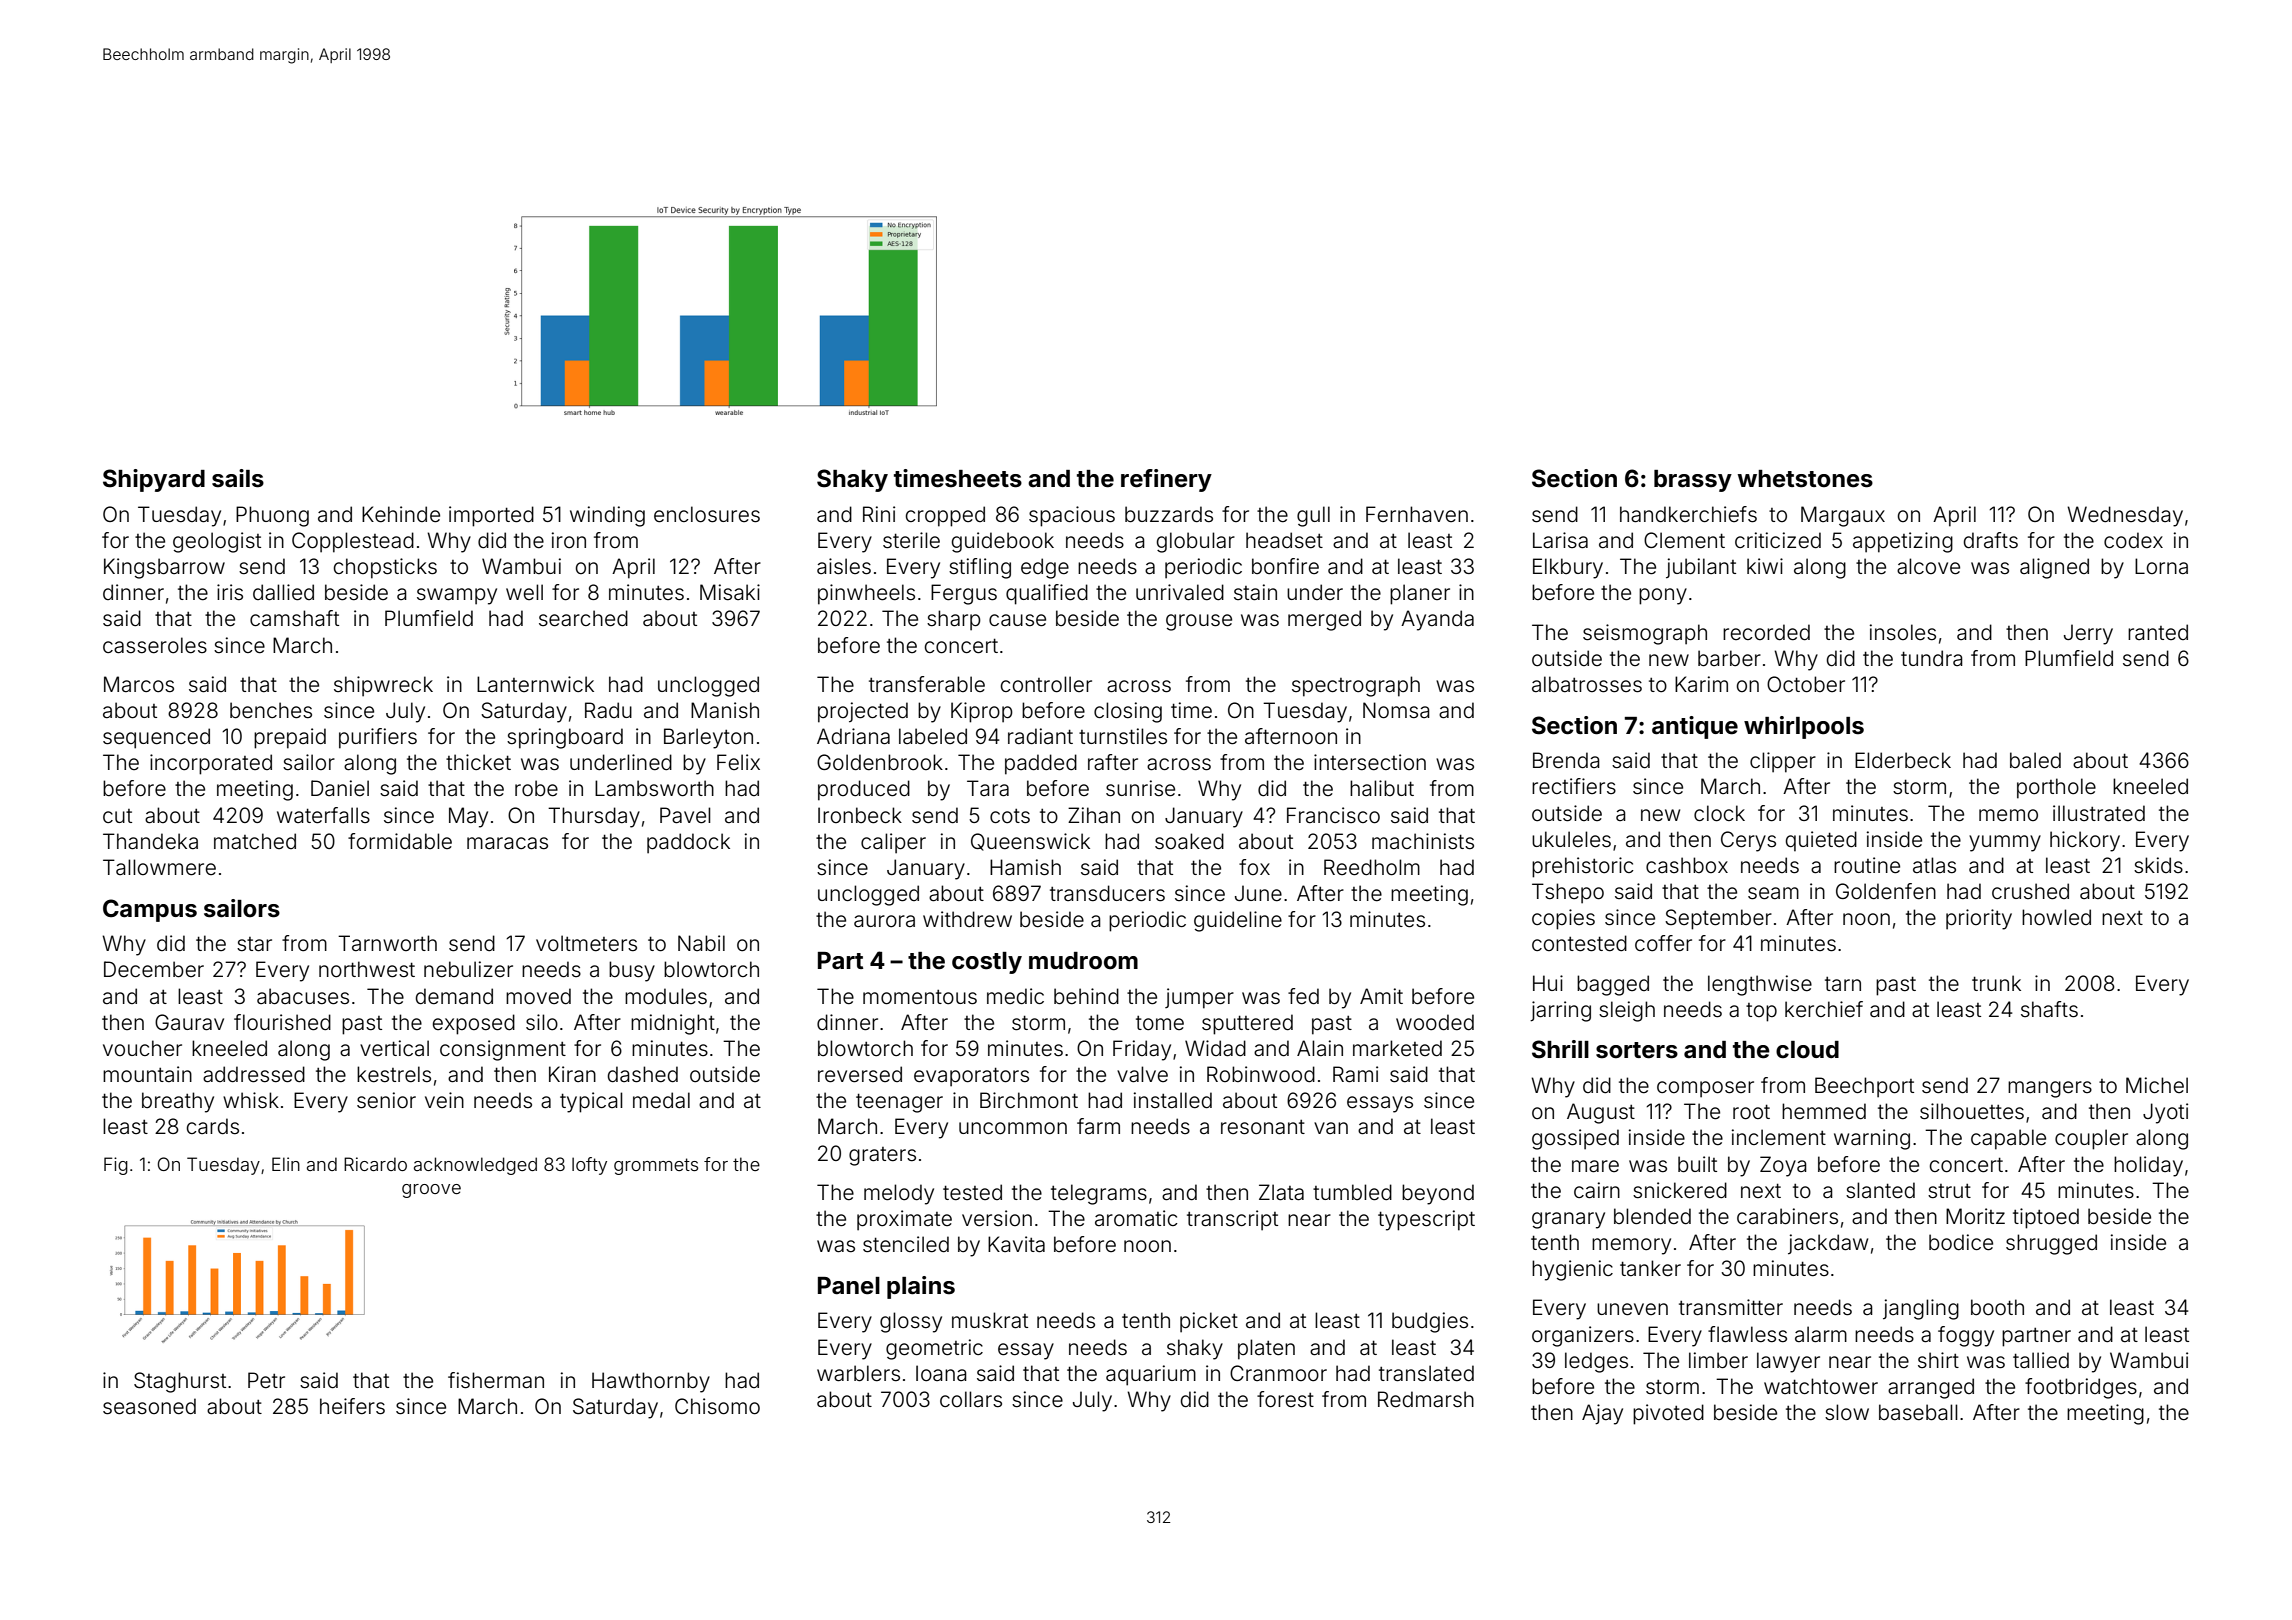 The width and height of the screenshot is (2292, 1620). I want to click on codex, so click(2133, 540).
